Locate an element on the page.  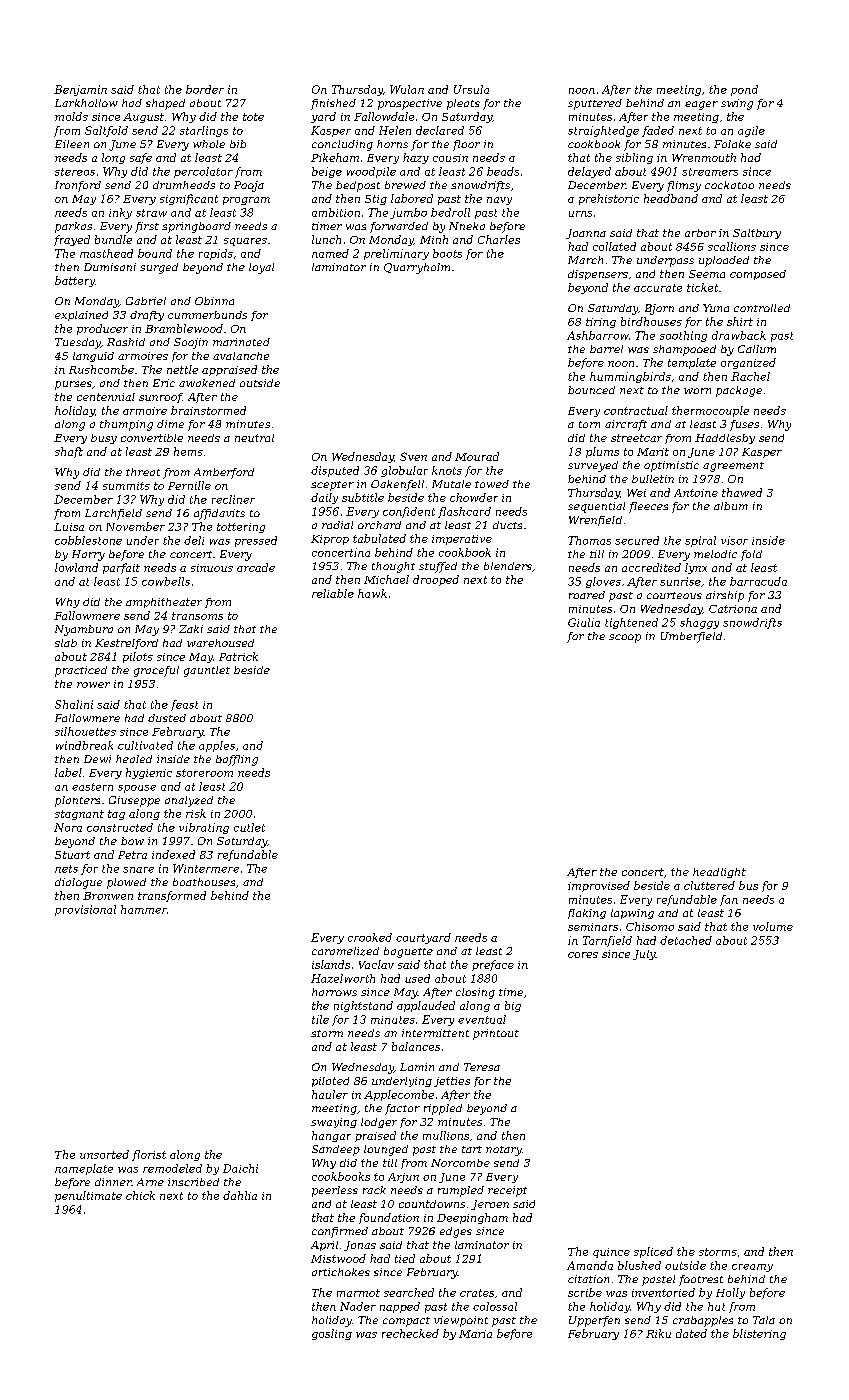
hammer is located at coordinates (144, 909).
